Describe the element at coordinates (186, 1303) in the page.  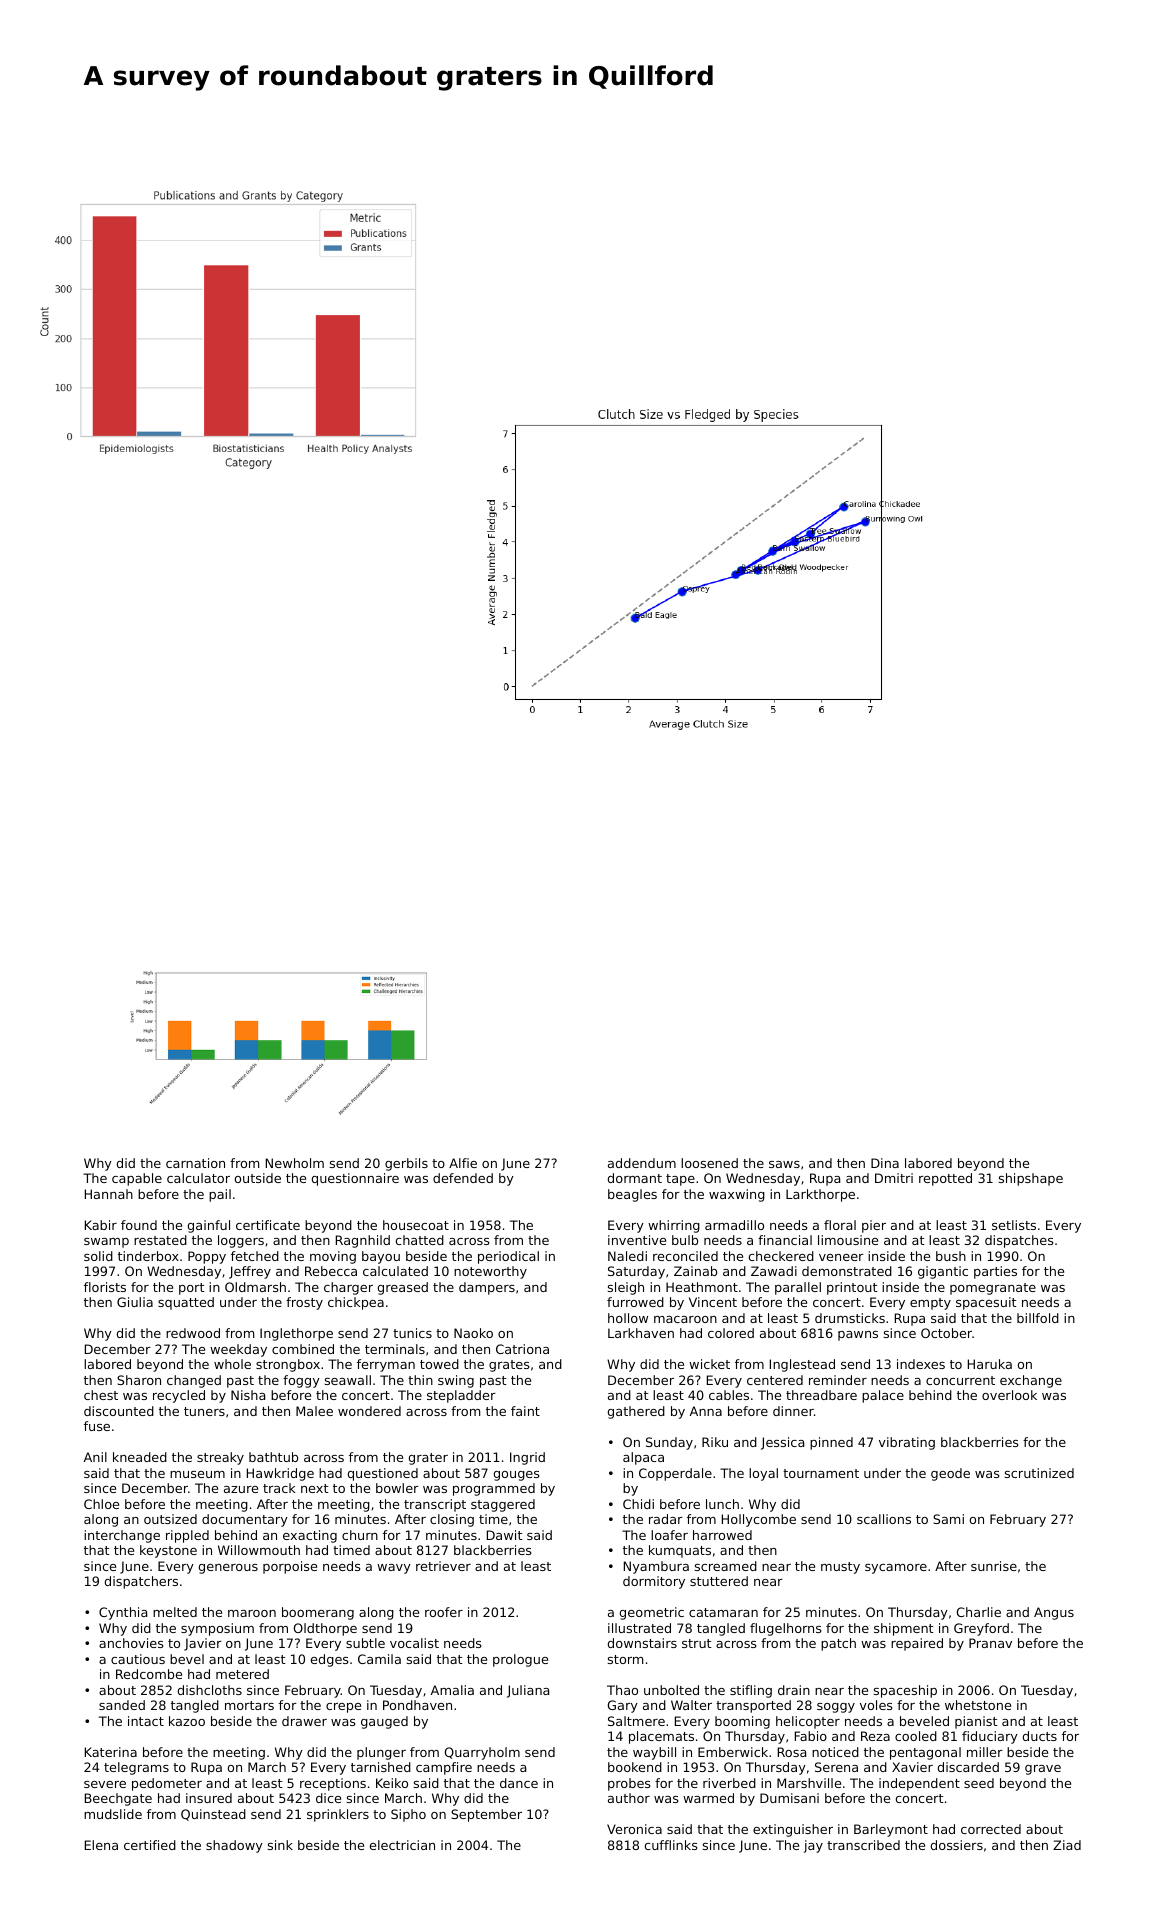
I see `squatted` at that location.
